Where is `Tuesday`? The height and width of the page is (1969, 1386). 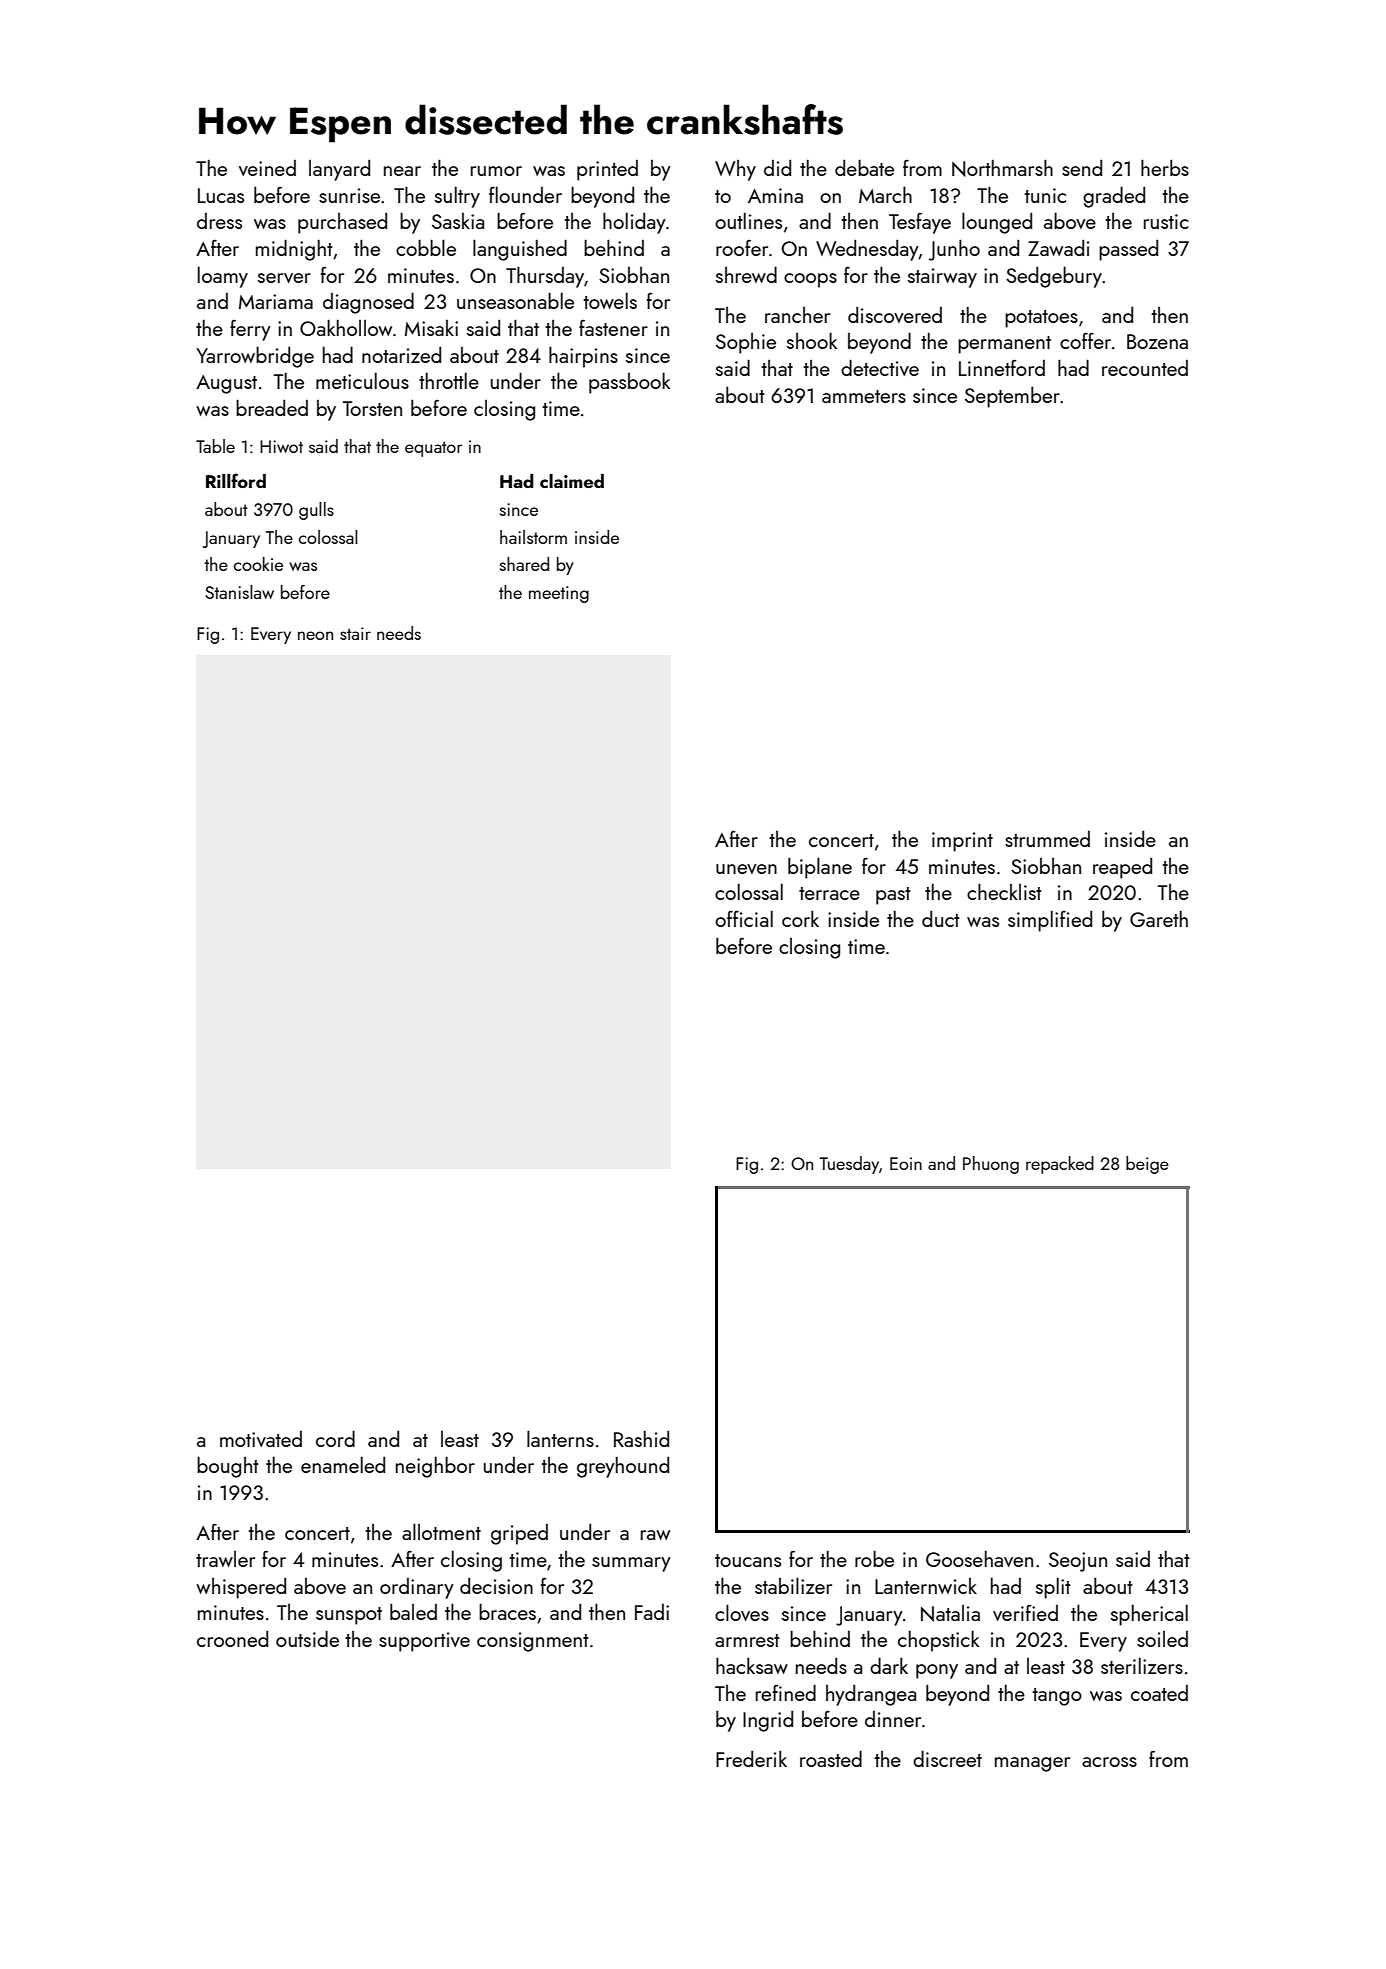
Tuesday is located at coordinates (849, 1165).
